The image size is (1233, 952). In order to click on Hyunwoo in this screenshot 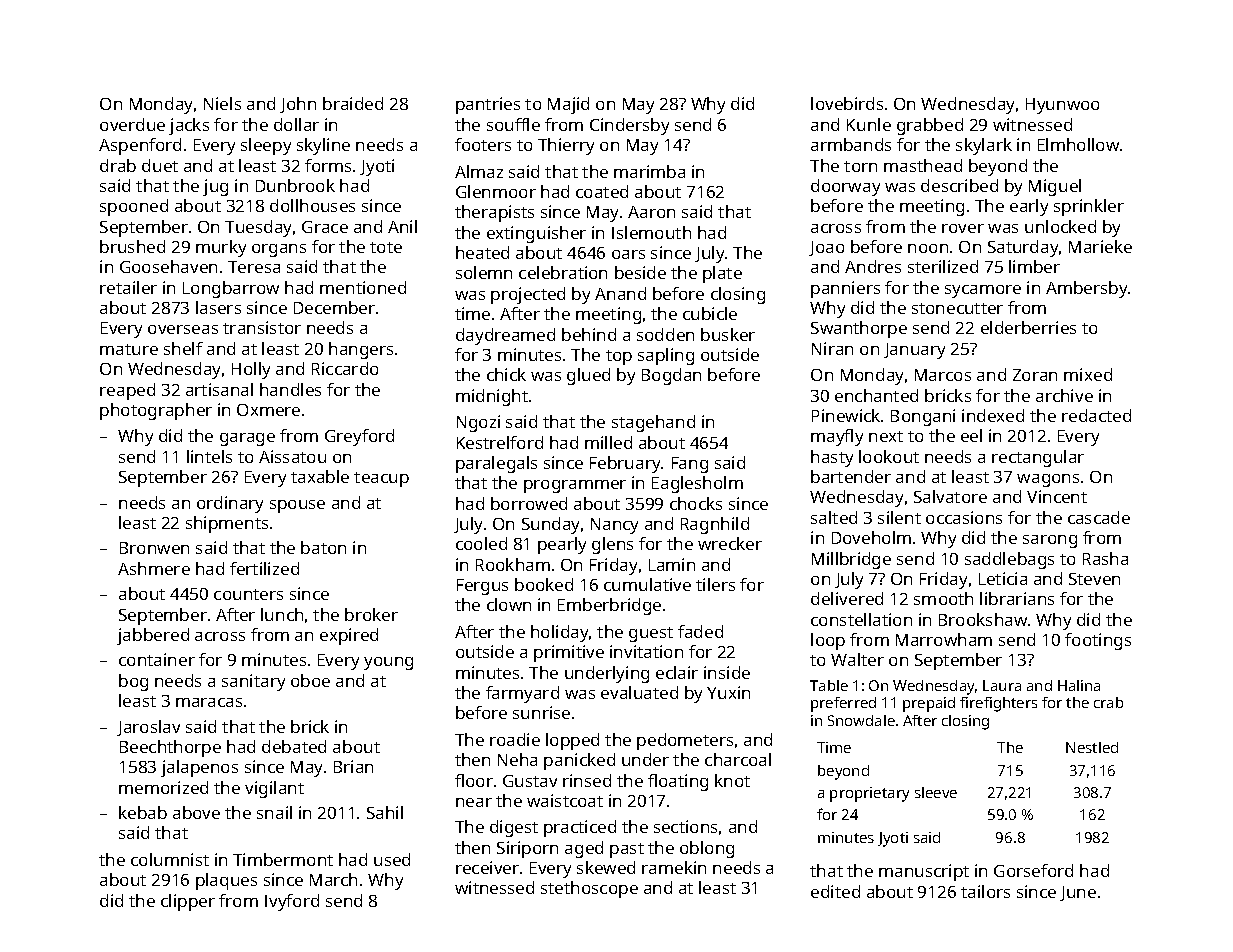, I will do `click(1062, 106)`.
